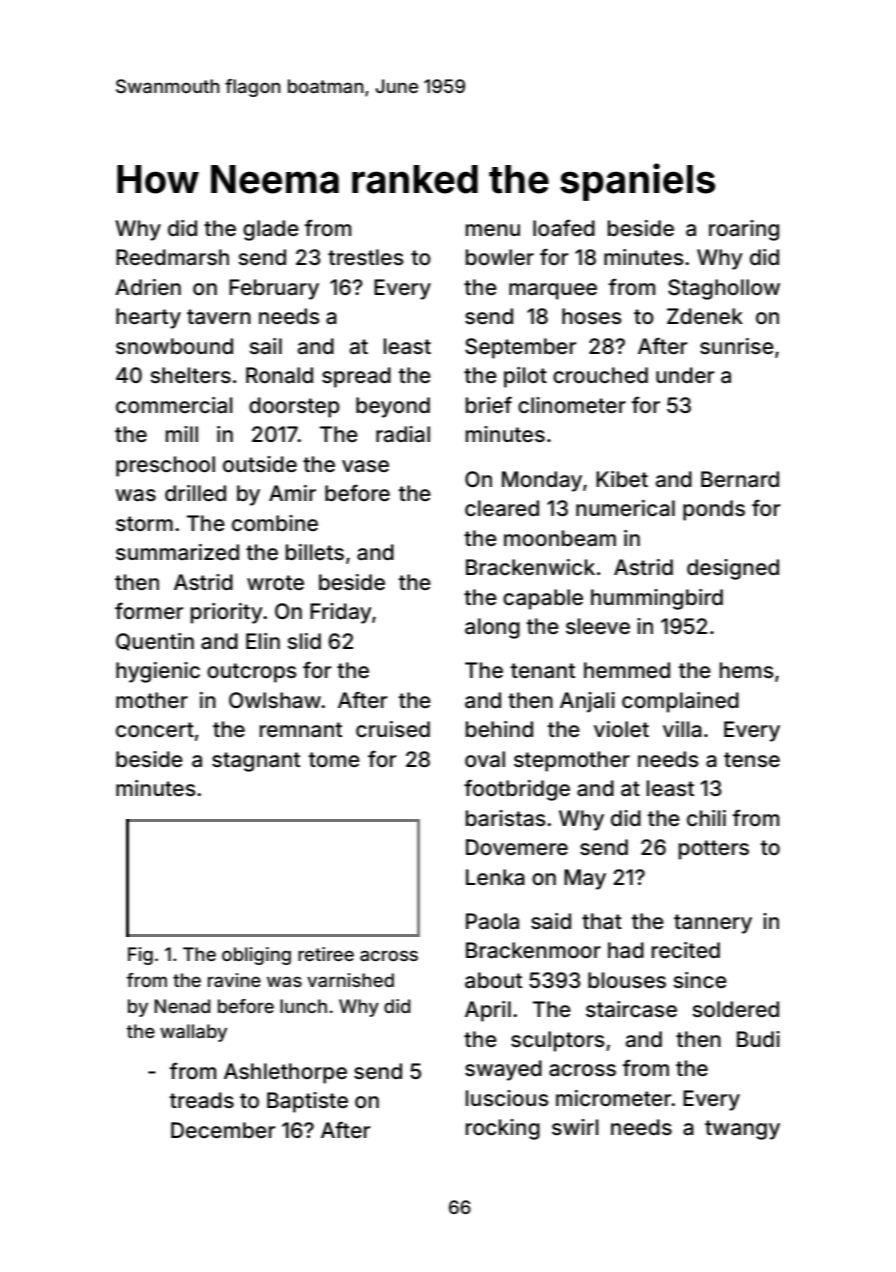 The image size is (896, 1272). Describe the element at coordinates (744, 230) in the screenshot. I see `roaring` at that location.
